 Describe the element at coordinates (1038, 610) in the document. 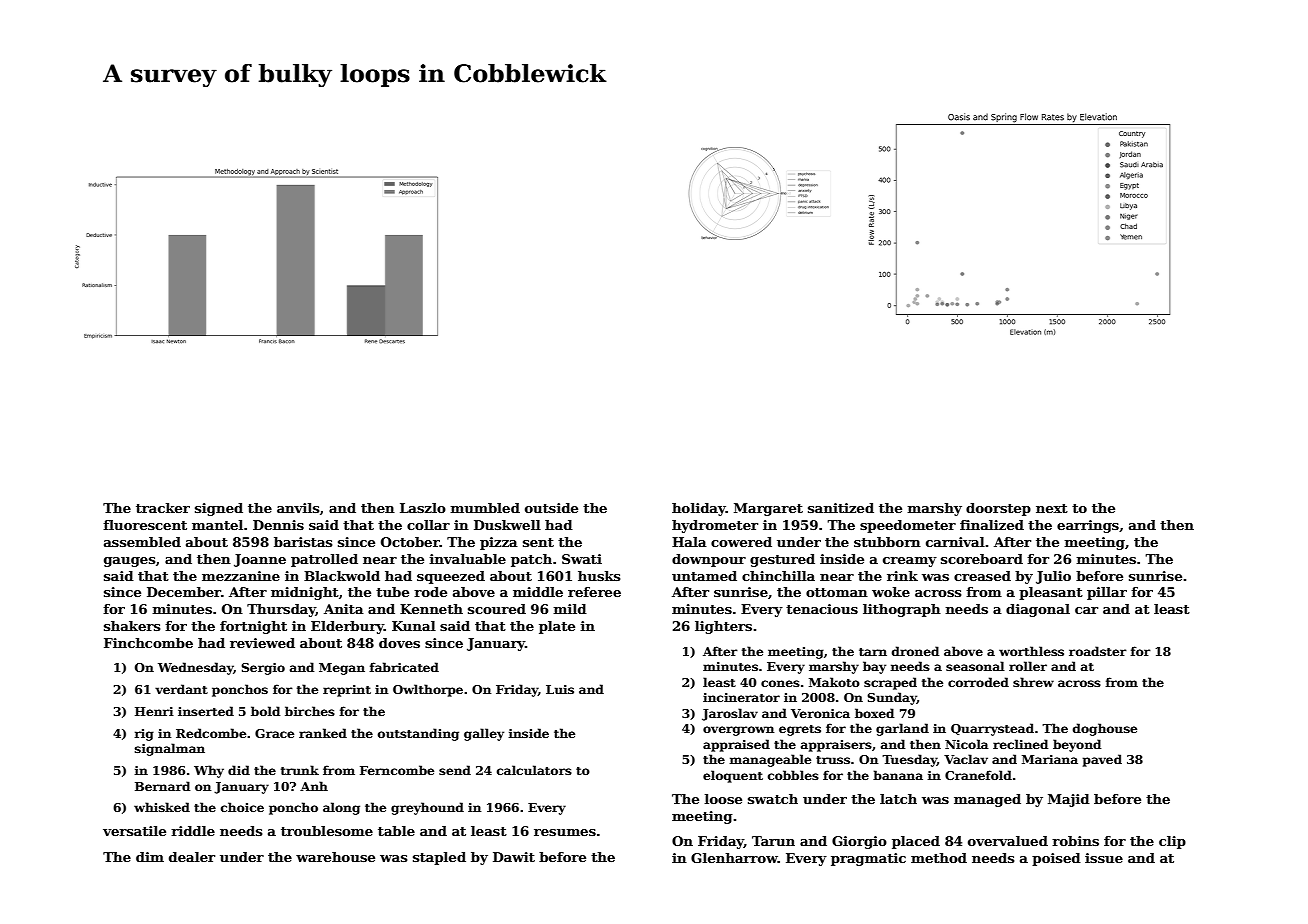

I see `diagonal` at that location.
